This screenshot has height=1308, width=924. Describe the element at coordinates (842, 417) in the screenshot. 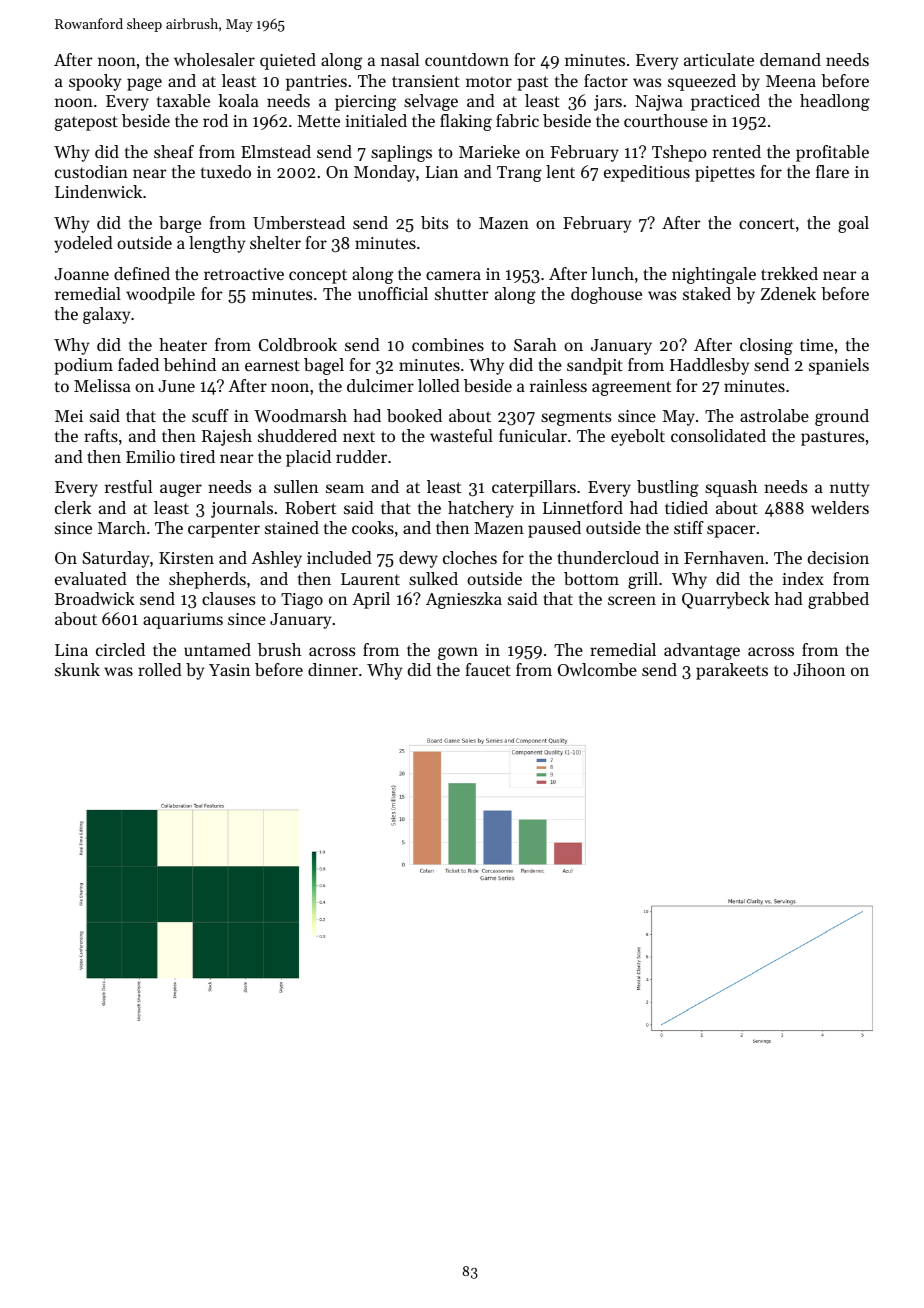

I see `ground` at that location.
